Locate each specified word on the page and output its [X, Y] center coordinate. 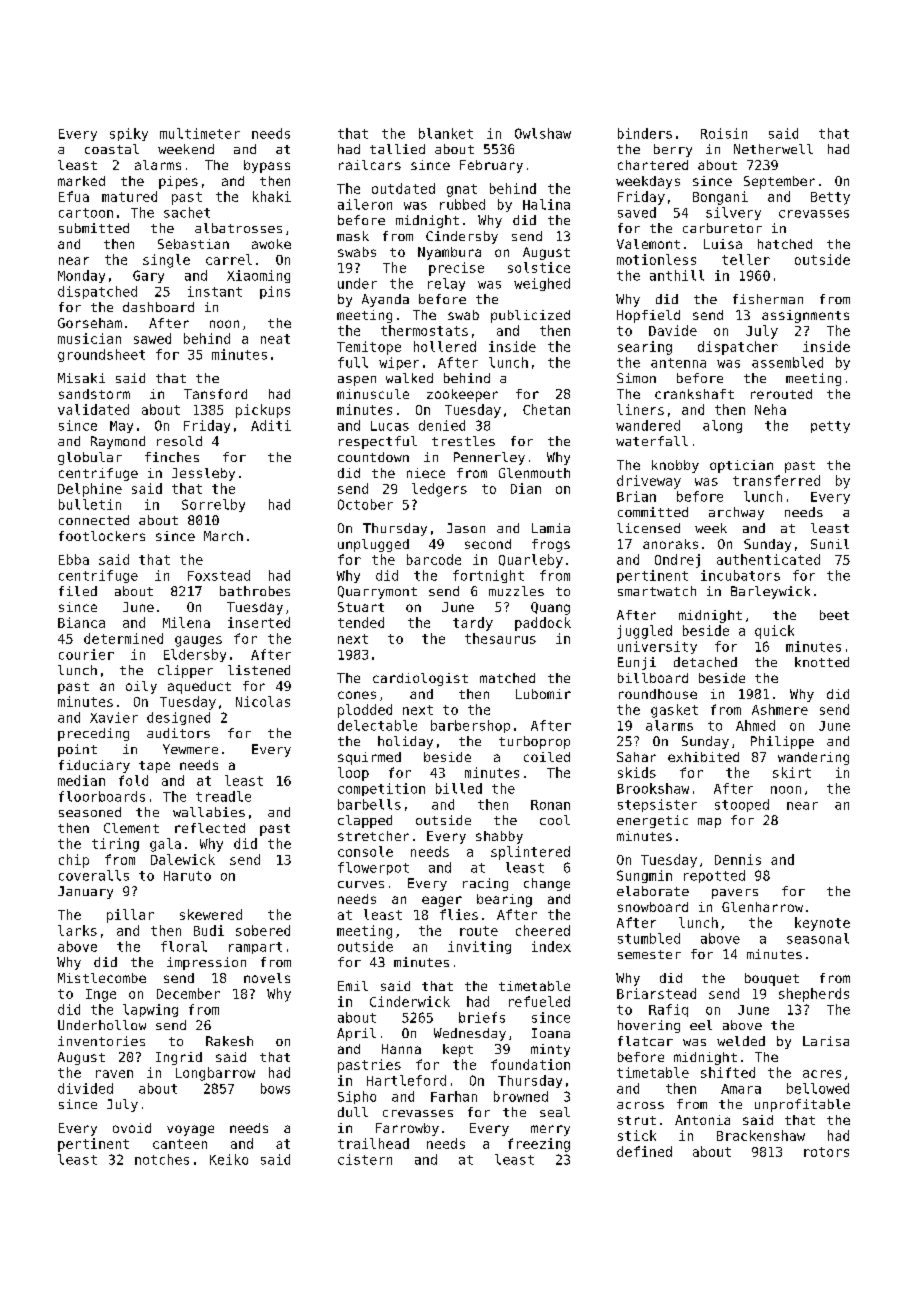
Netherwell [773, 149]
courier [86, 654]
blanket [446, 133]
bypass [267, 166]
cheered [543, 930]
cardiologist [420, 679]
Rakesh [229, 1041]
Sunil [830, 544]
